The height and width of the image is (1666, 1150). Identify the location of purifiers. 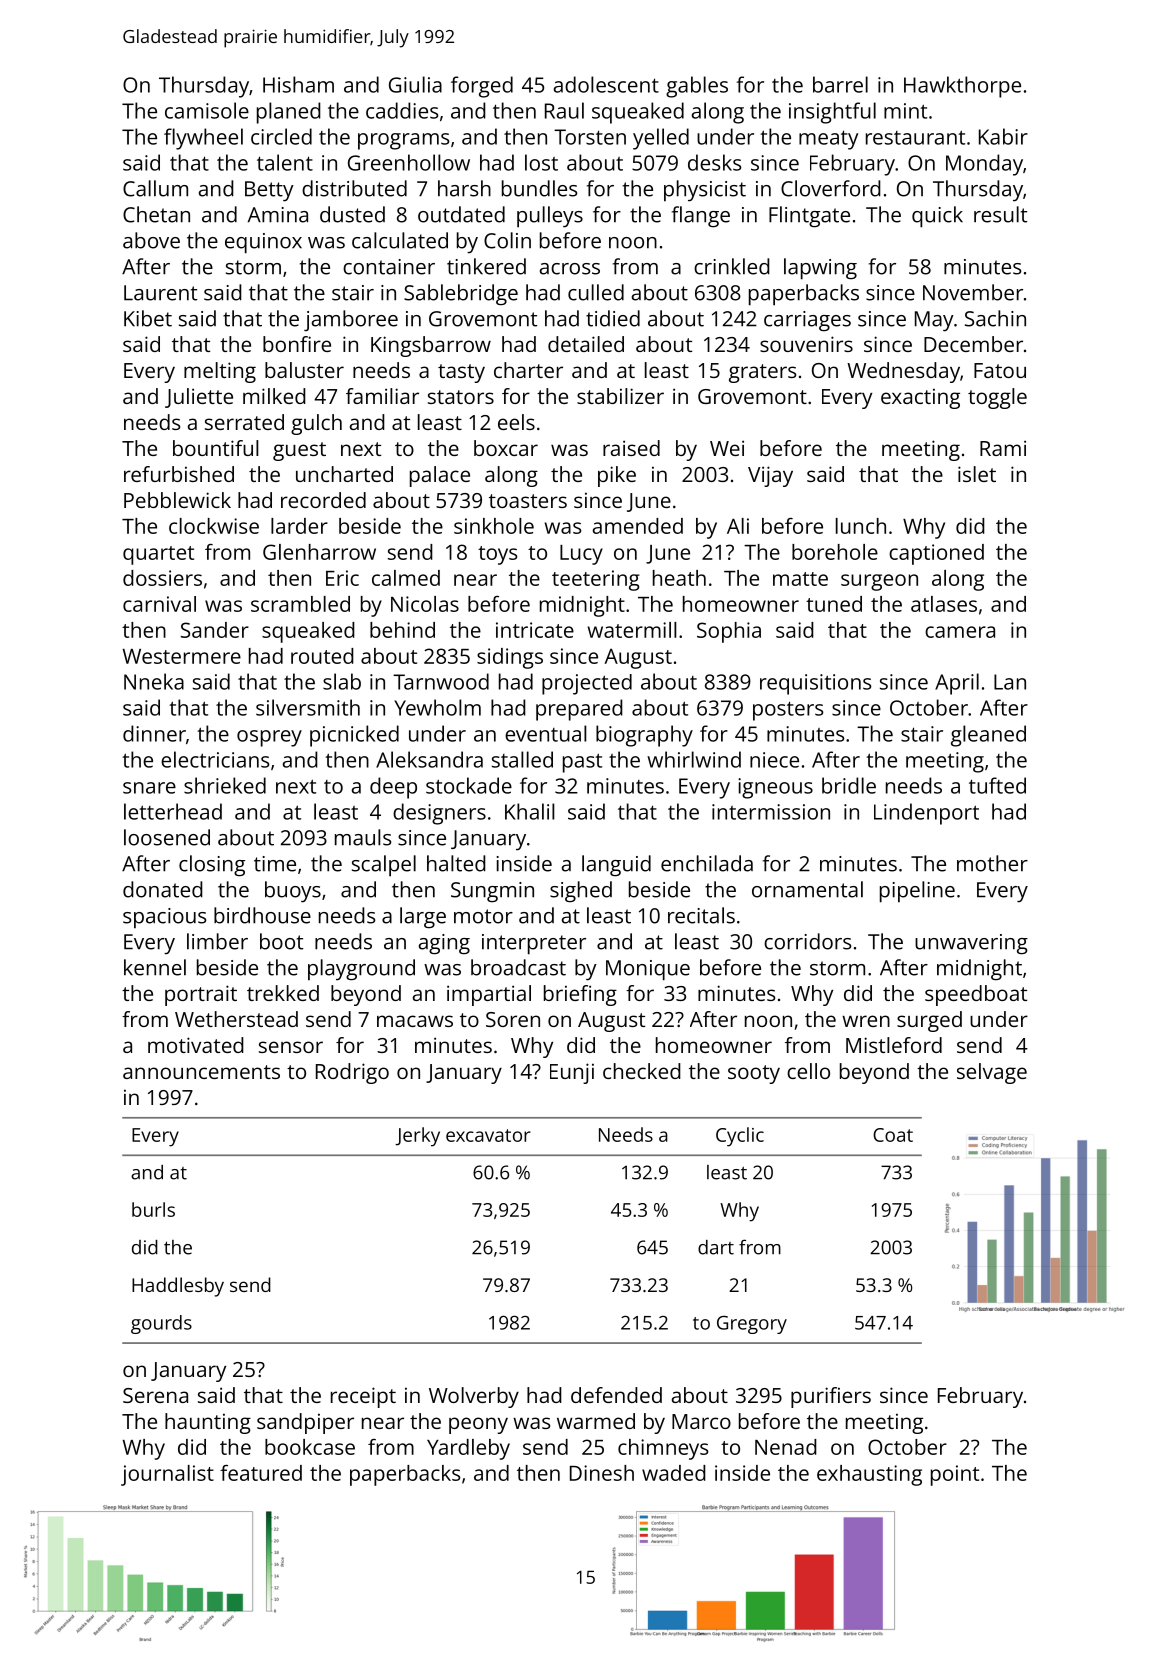
(831, 1397).
